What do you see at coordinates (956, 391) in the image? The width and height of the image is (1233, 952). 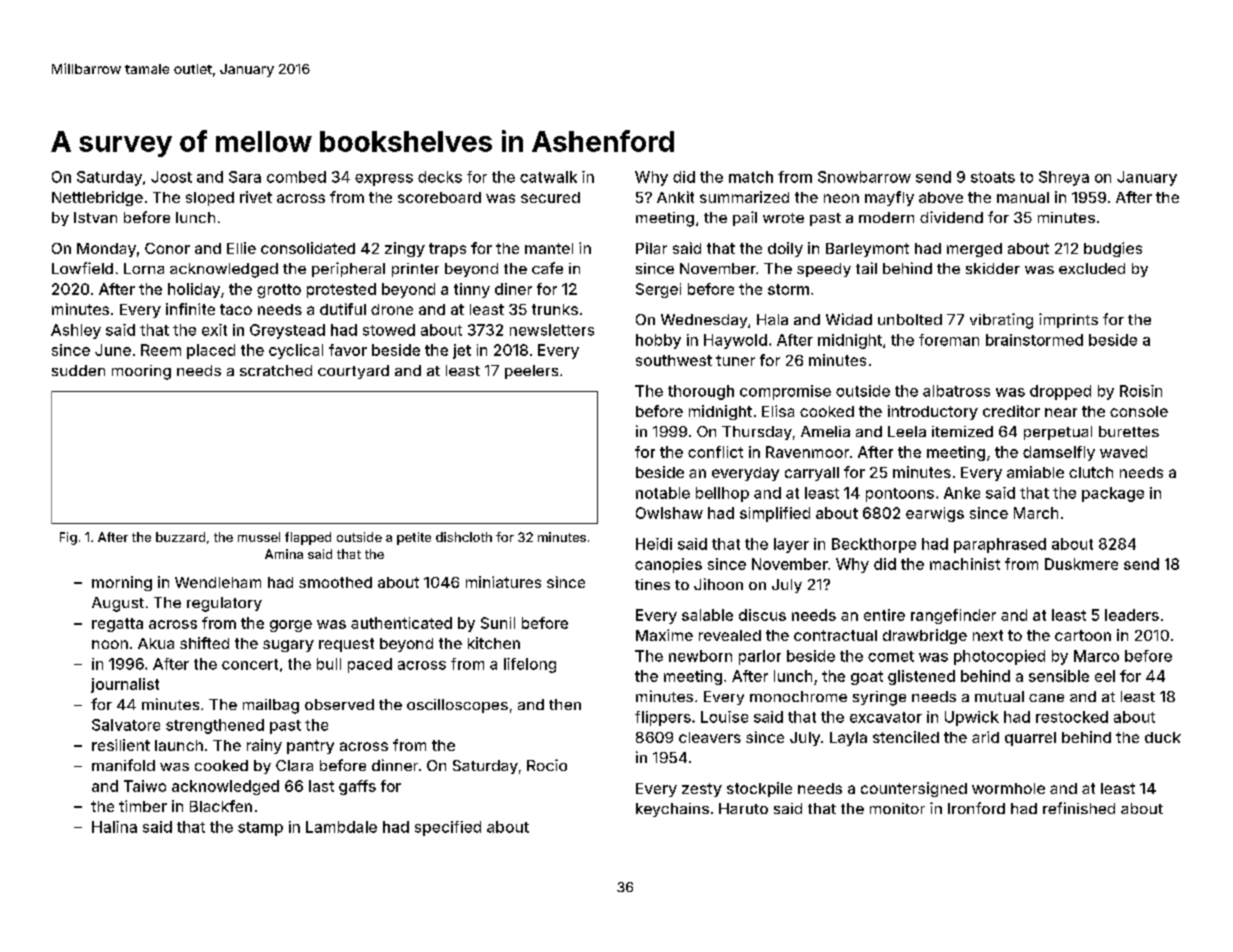 I see `albatross` at bounding box center [956, 391].
